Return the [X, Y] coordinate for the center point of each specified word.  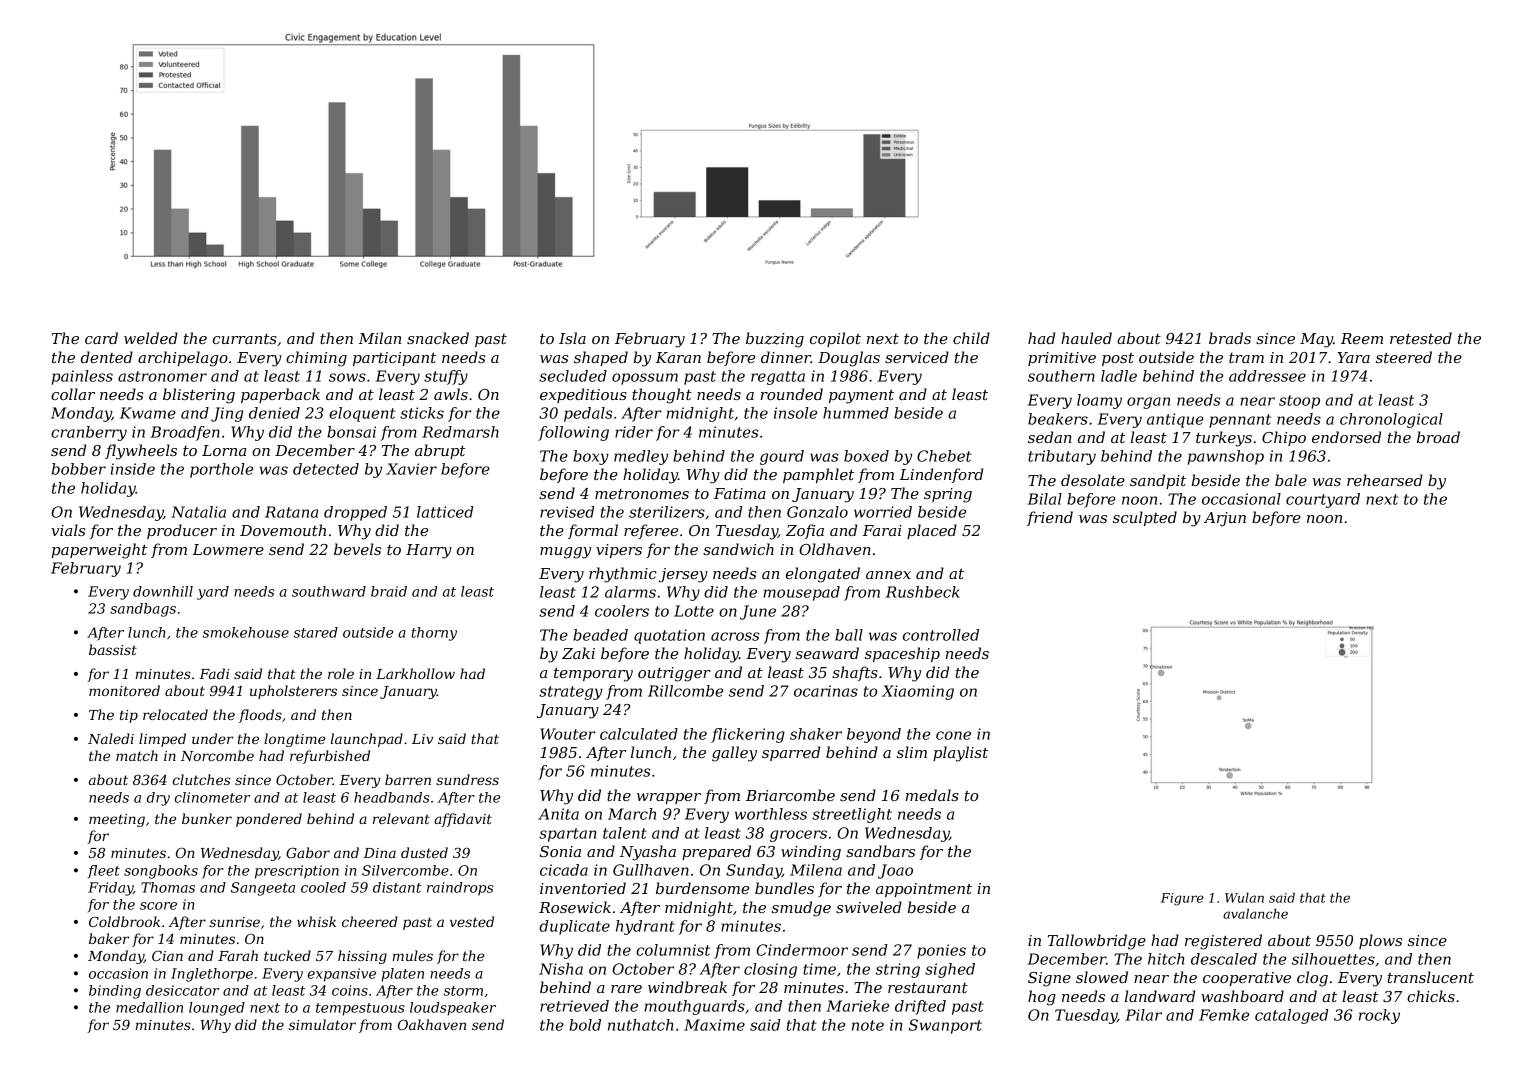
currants [245, 339]
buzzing [775, 340]
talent [625, 833]
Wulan [1244, 898]
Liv [422, 739]
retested [1421, 338]
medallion [149, 1007]
